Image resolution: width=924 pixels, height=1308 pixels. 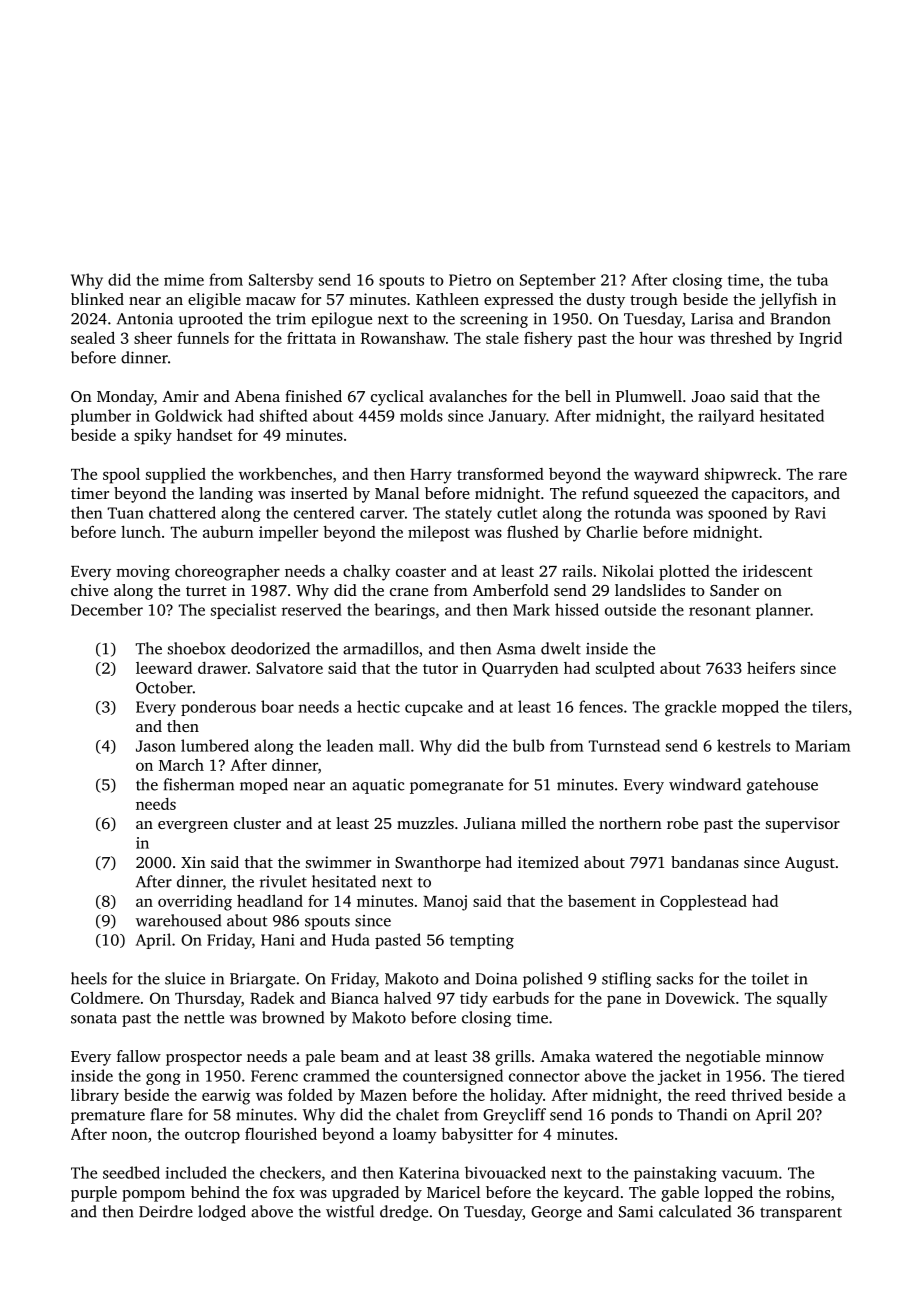 I want to click on squally, so click(x=802, y=1000).
